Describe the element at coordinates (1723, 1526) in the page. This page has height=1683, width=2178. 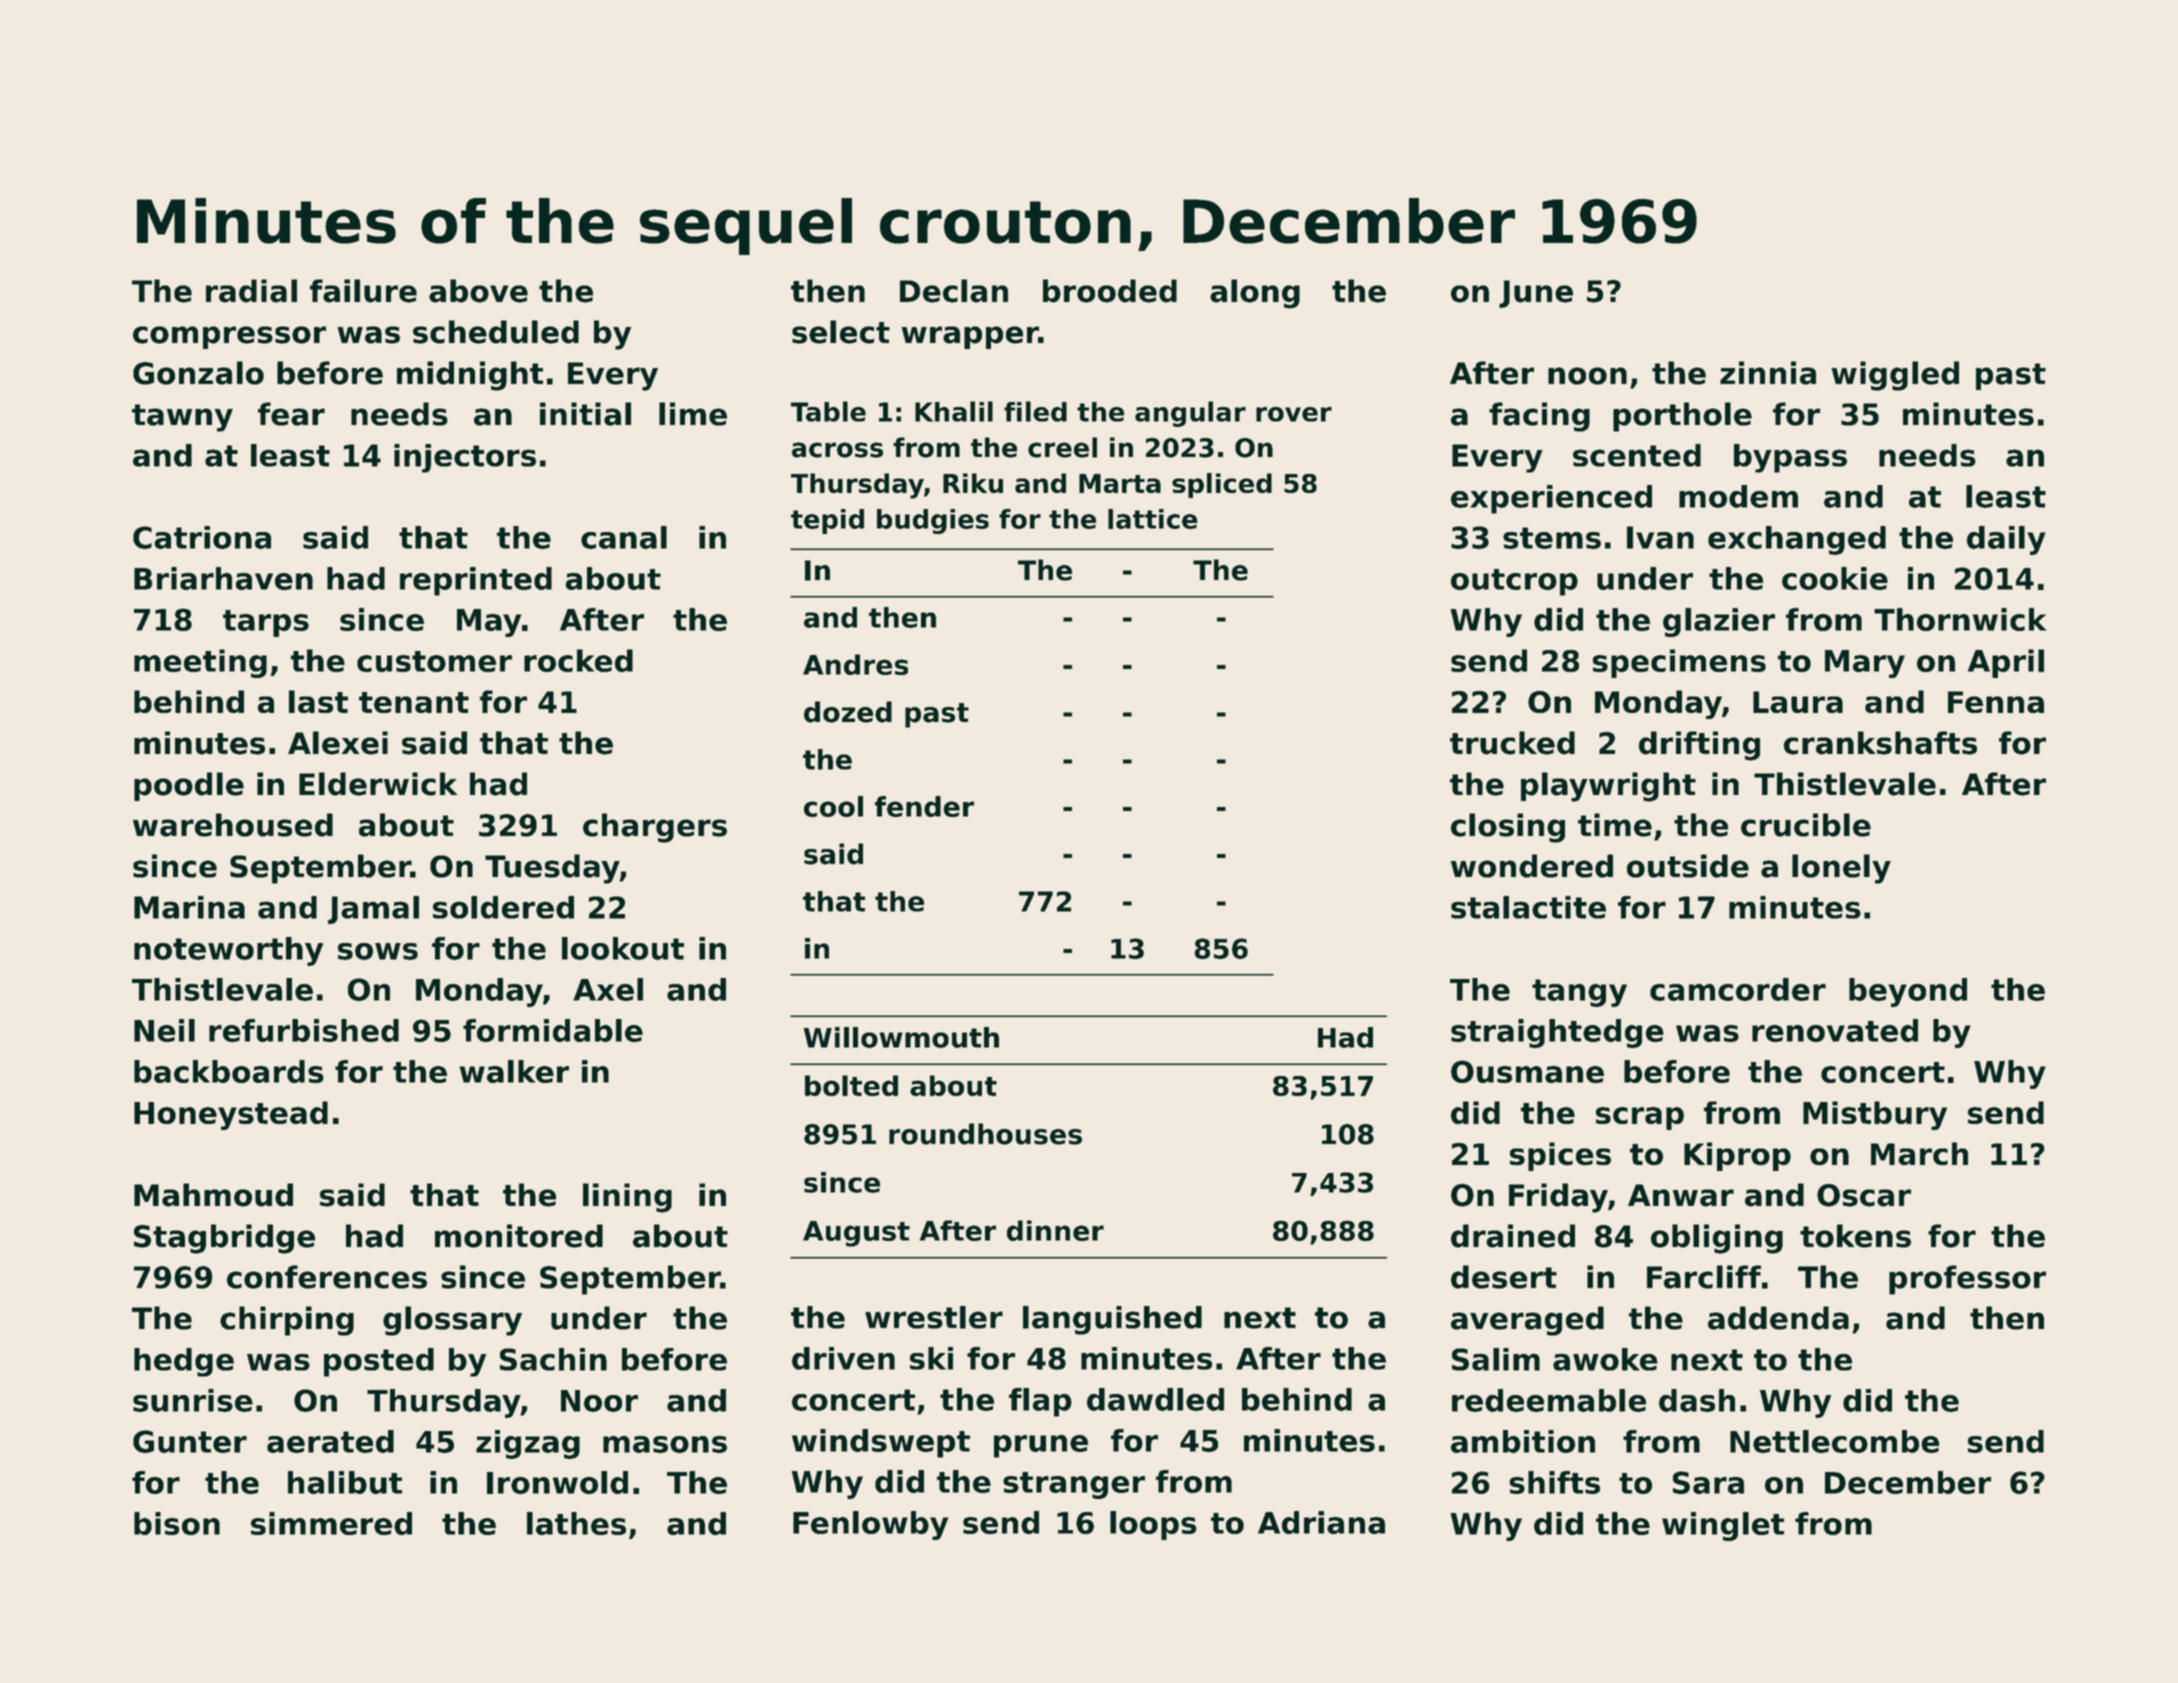
I see `winglet` at that location.
